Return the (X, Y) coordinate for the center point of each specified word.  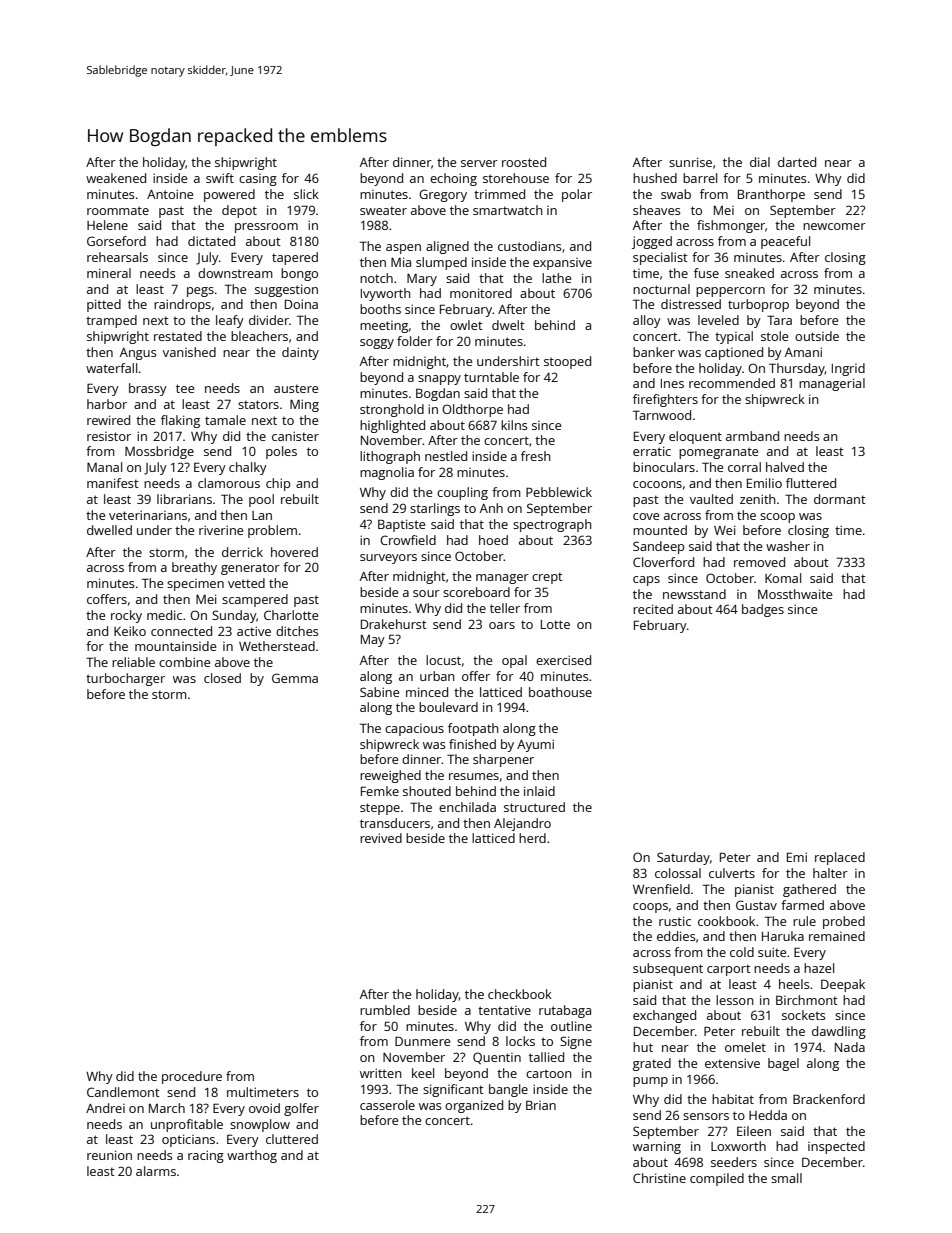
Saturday (683, 858)
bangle (508, 1090)
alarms (156, 1171)
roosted (524, 162)
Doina (301, 304)
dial (760, 162)
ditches (297, 631)
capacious (414, 730)
